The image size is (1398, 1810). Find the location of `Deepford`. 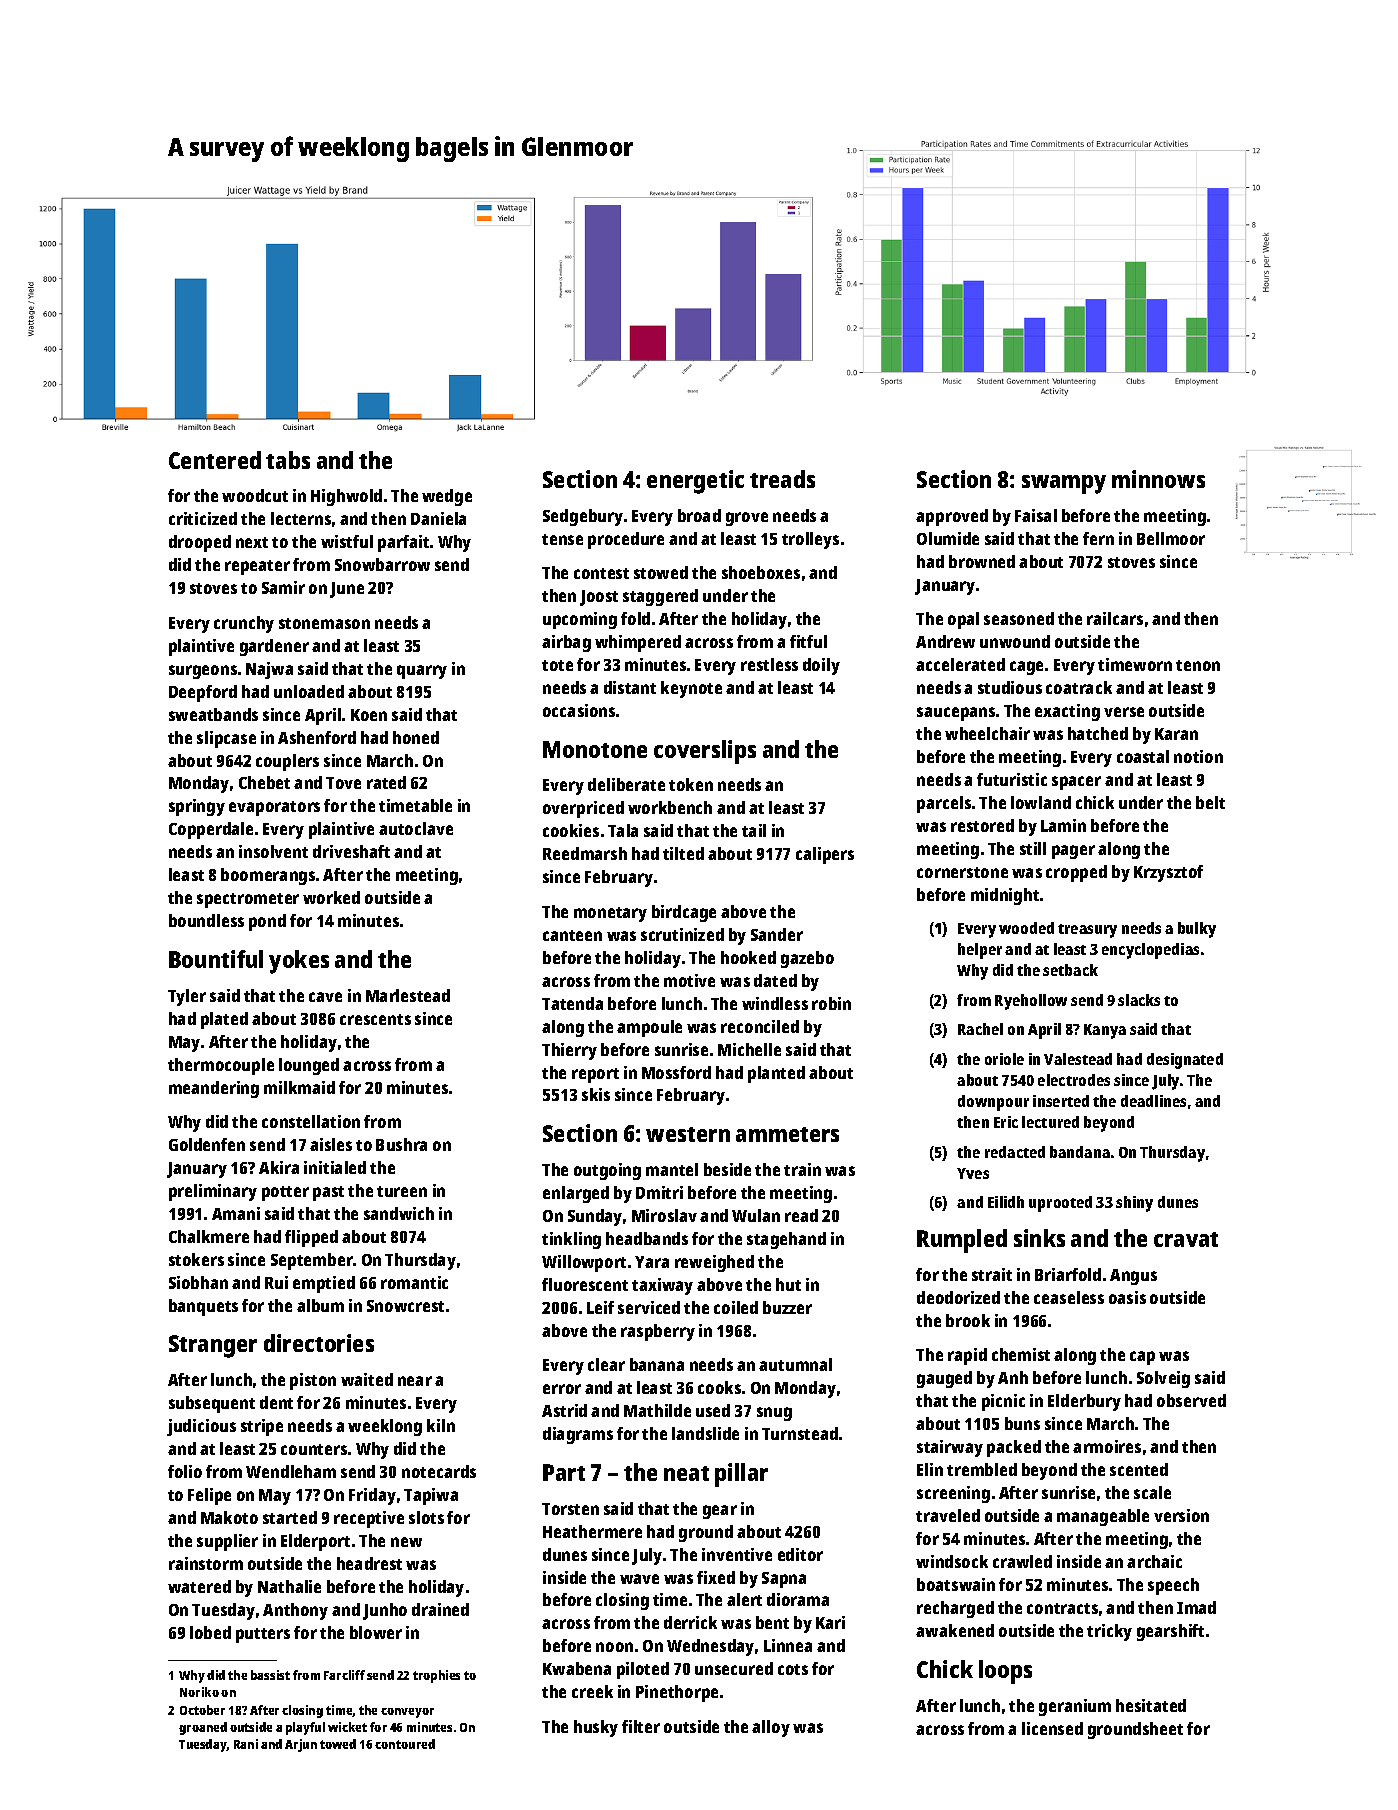

Deepford is located at coordinates (203, 693).
